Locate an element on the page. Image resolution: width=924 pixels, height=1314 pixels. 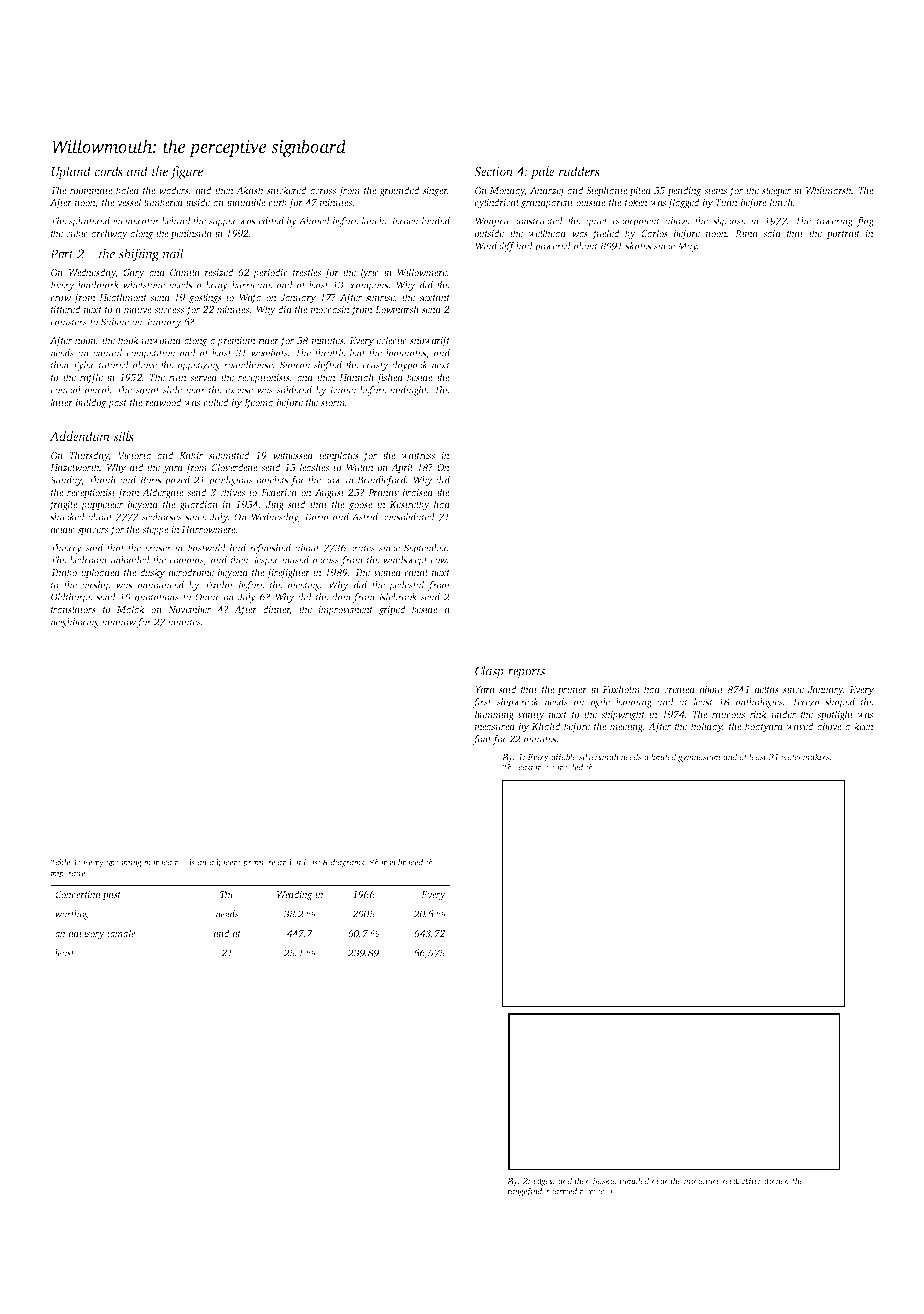
rangefinder is located at coordinates (528, 1192).
